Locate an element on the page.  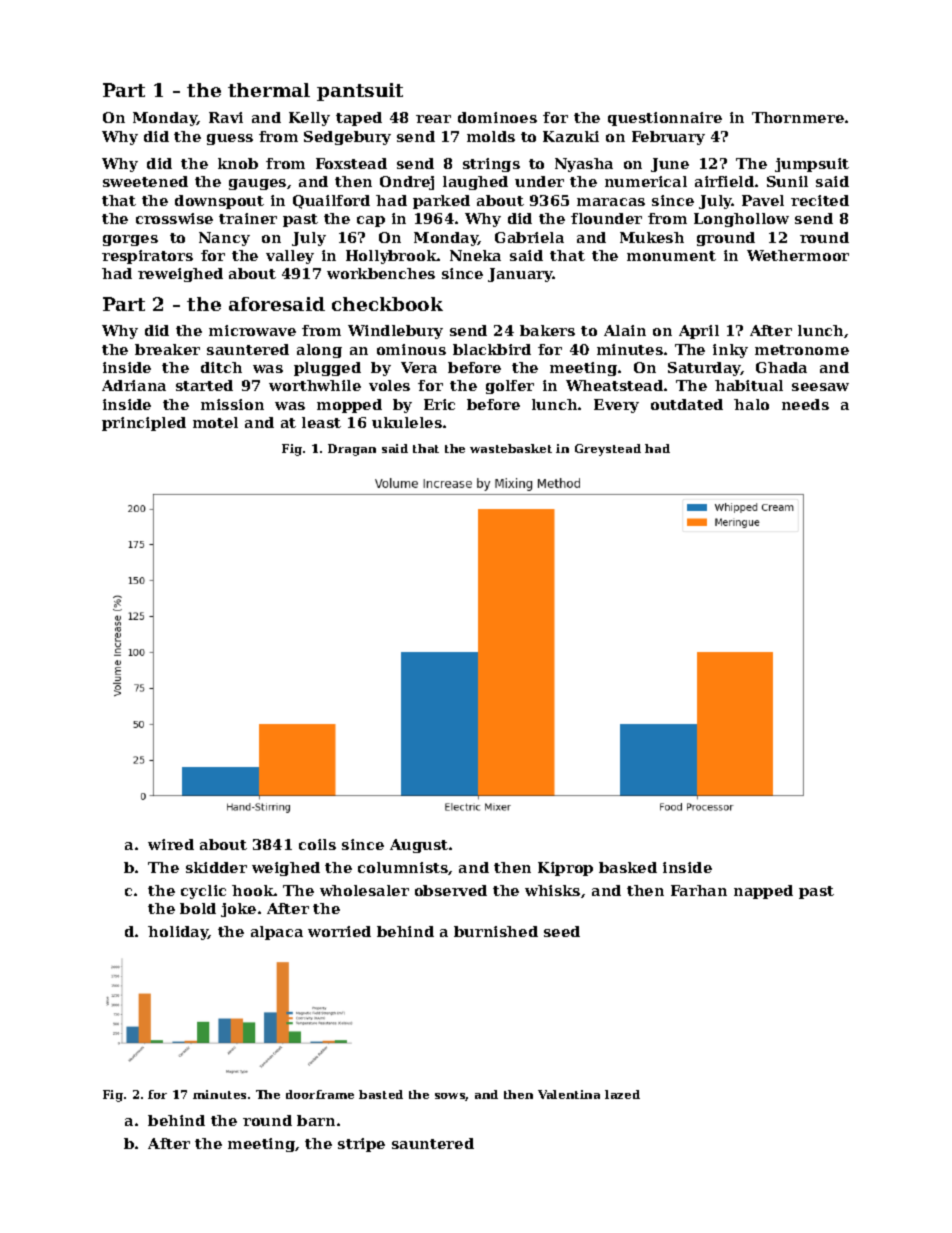
thermal is located at coordinates (269, 90).
